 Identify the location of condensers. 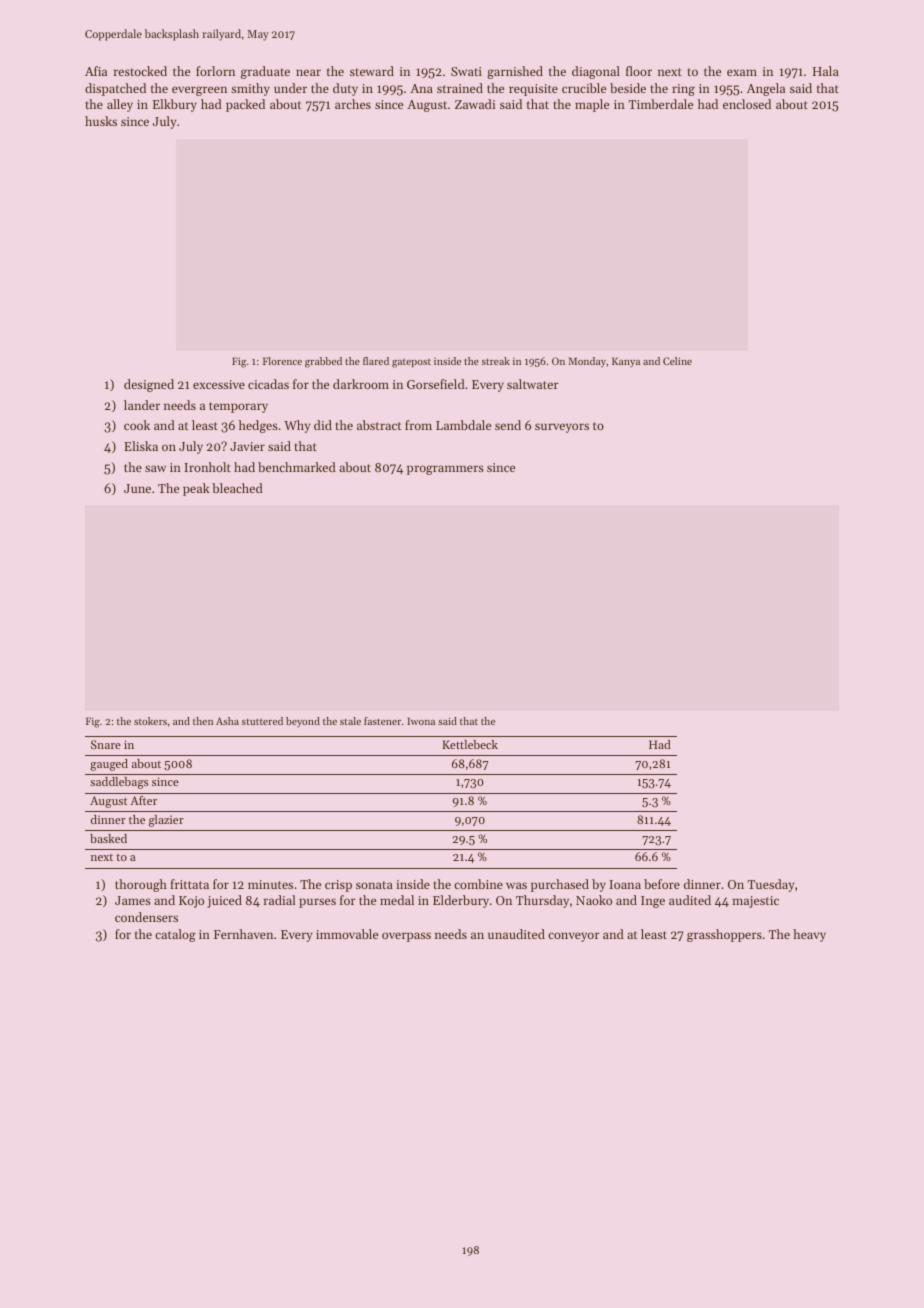
(146, 917).
